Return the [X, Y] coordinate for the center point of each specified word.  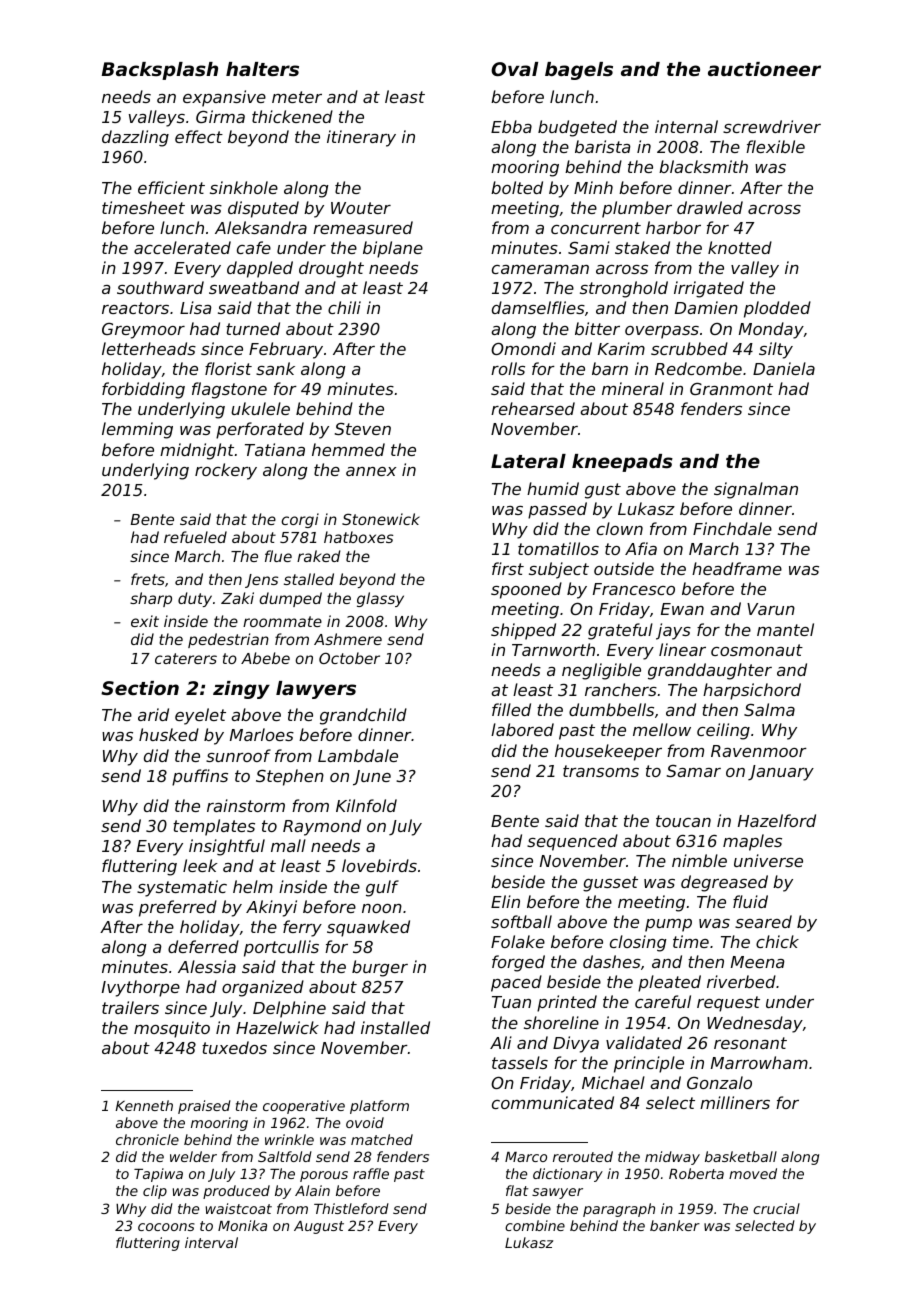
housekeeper [608, 752]
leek [200, 865]
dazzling [135, 138]
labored [522, 729]
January [781, 773]
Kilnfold [366, 805]
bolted [517, 187]
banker [675, 1225]
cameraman [540, 269]
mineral [633, 388]
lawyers [316, 690]
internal [686, 126]
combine [535, 1225]
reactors [135, 308]
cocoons [166, 1227]
